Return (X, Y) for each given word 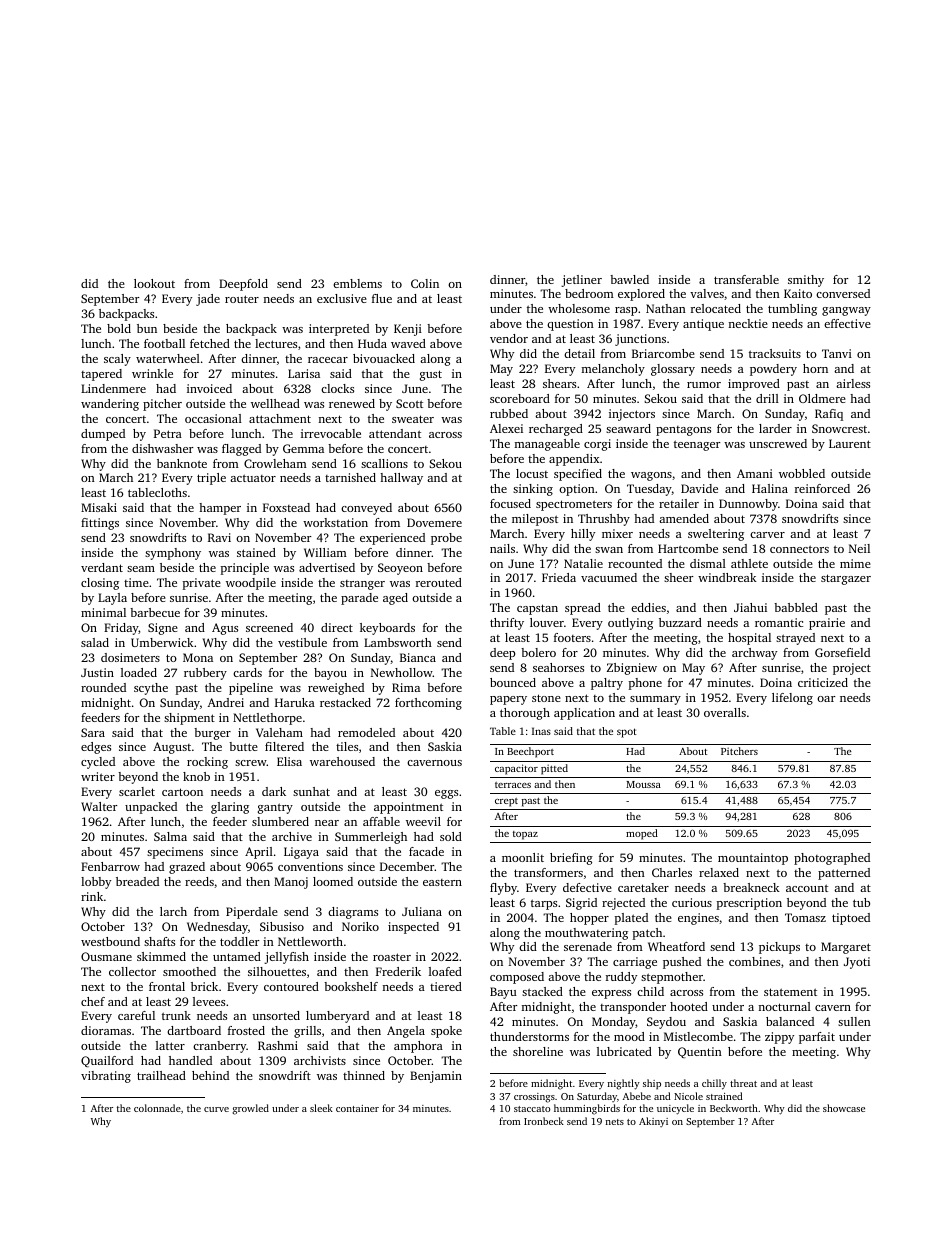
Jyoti (857, 963)
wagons (651, 476)
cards (247, 672)
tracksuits (775, 353)
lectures (276, 343)
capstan (537, 609)
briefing (571, 859)
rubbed (509, 413)
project (852, 669)
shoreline (538, 1051)
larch (173, 911)
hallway (401, 479)
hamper (220, 509)
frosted (246, 1030)
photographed (832, 859)
